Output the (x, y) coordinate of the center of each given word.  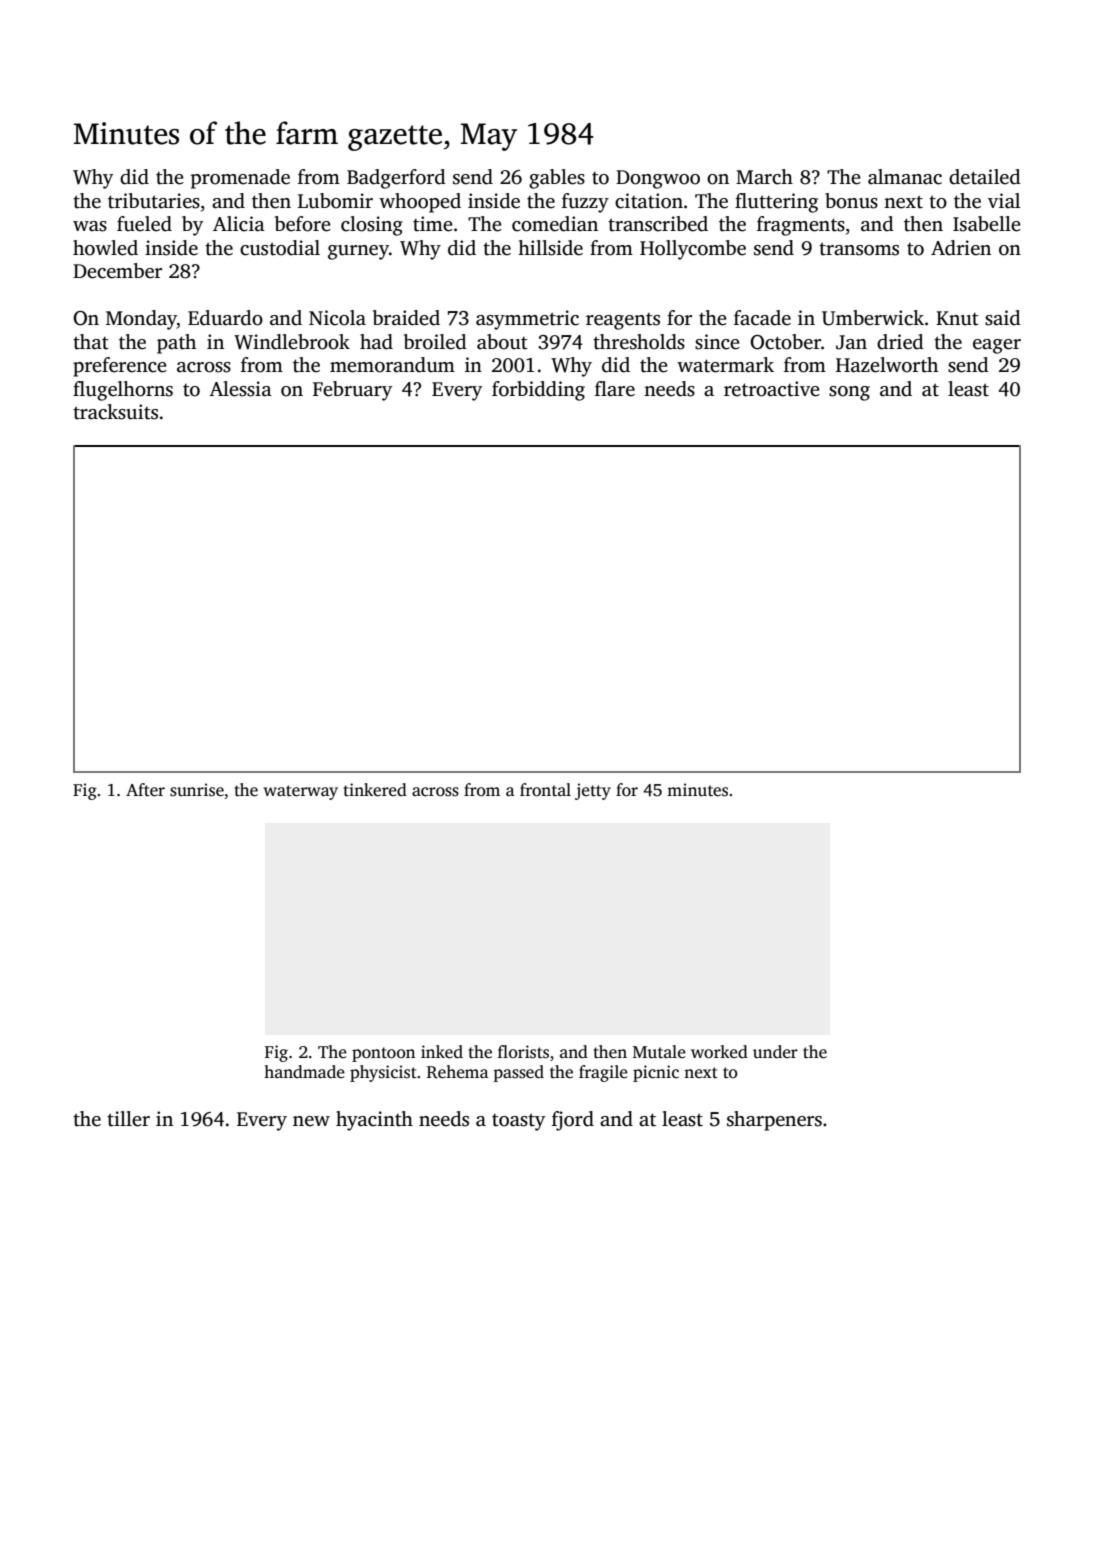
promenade (240, 179)
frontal (545, 790)
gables (557, 179)
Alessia (240, 389)
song (849, 393)
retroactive (772, 389)
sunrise (197, 790)
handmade (304, 1072)
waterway (301, 792)
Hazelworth (887, 365)
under (775, 1052)
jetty (593, 791)
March (764, 177)
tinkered (375, 790)
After (145, 790)
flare (615, 389)
